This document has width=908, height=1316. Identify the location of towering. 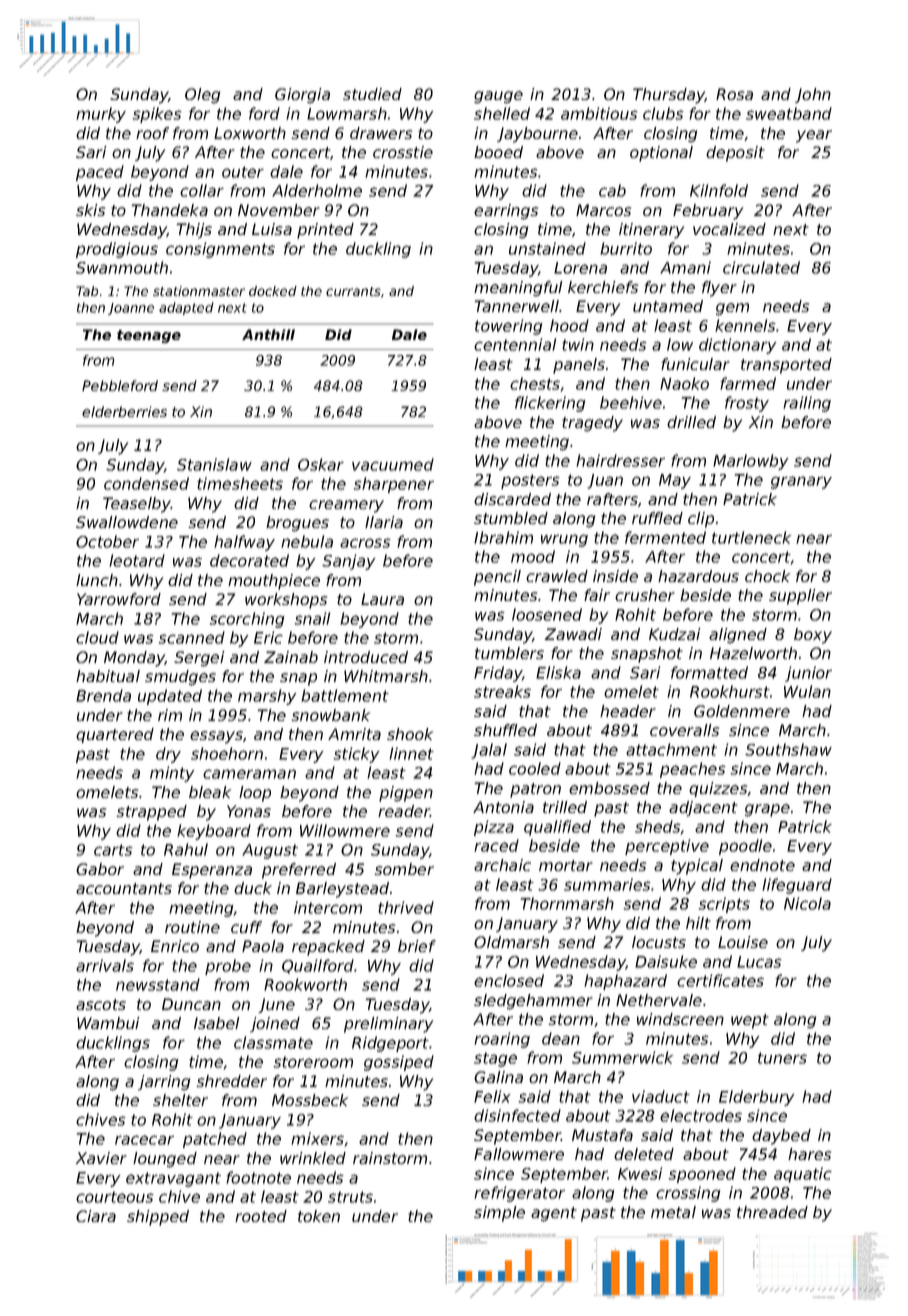
(509, 327).
